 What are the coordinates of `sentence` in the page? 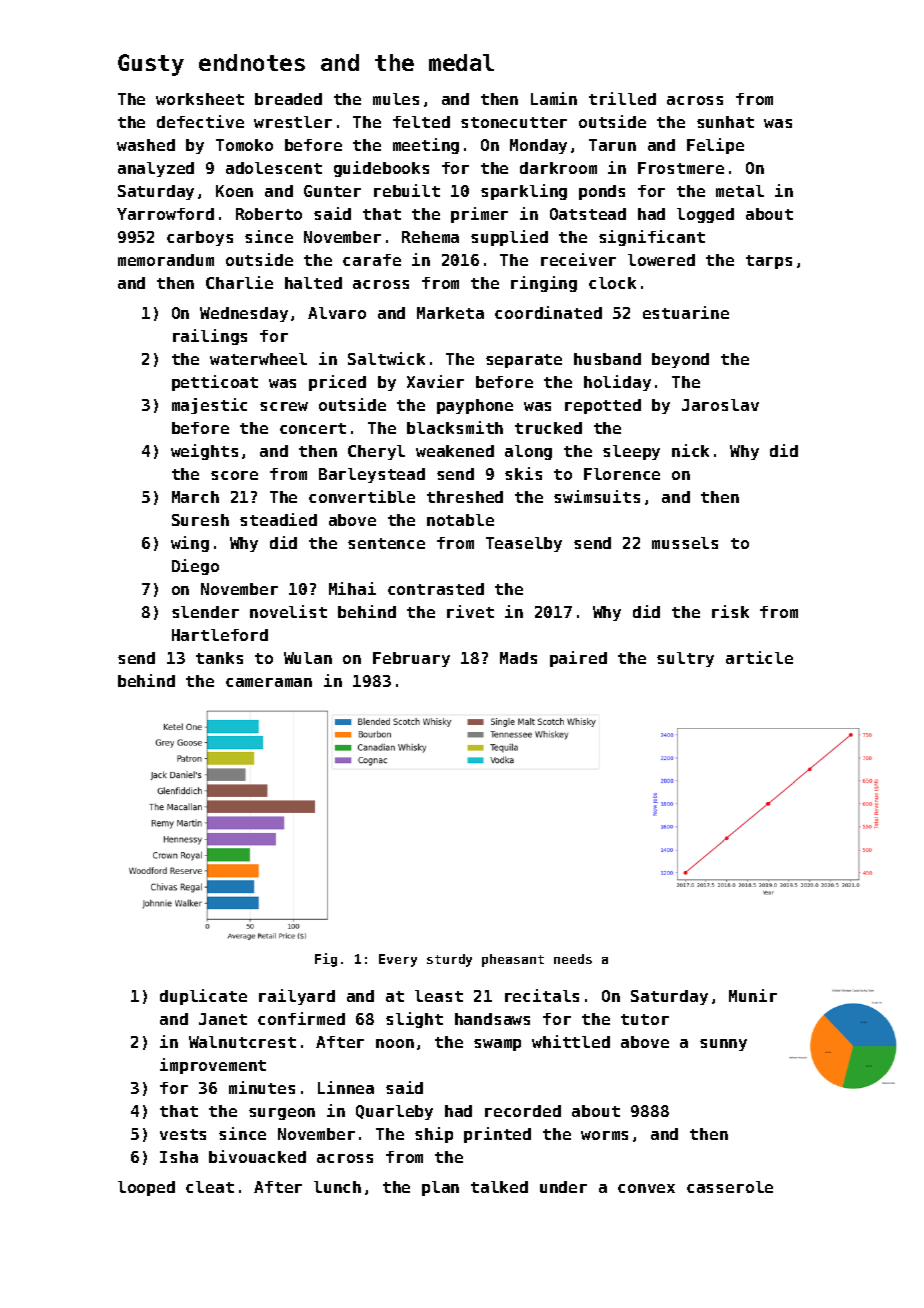 It's located at (386, 543).
